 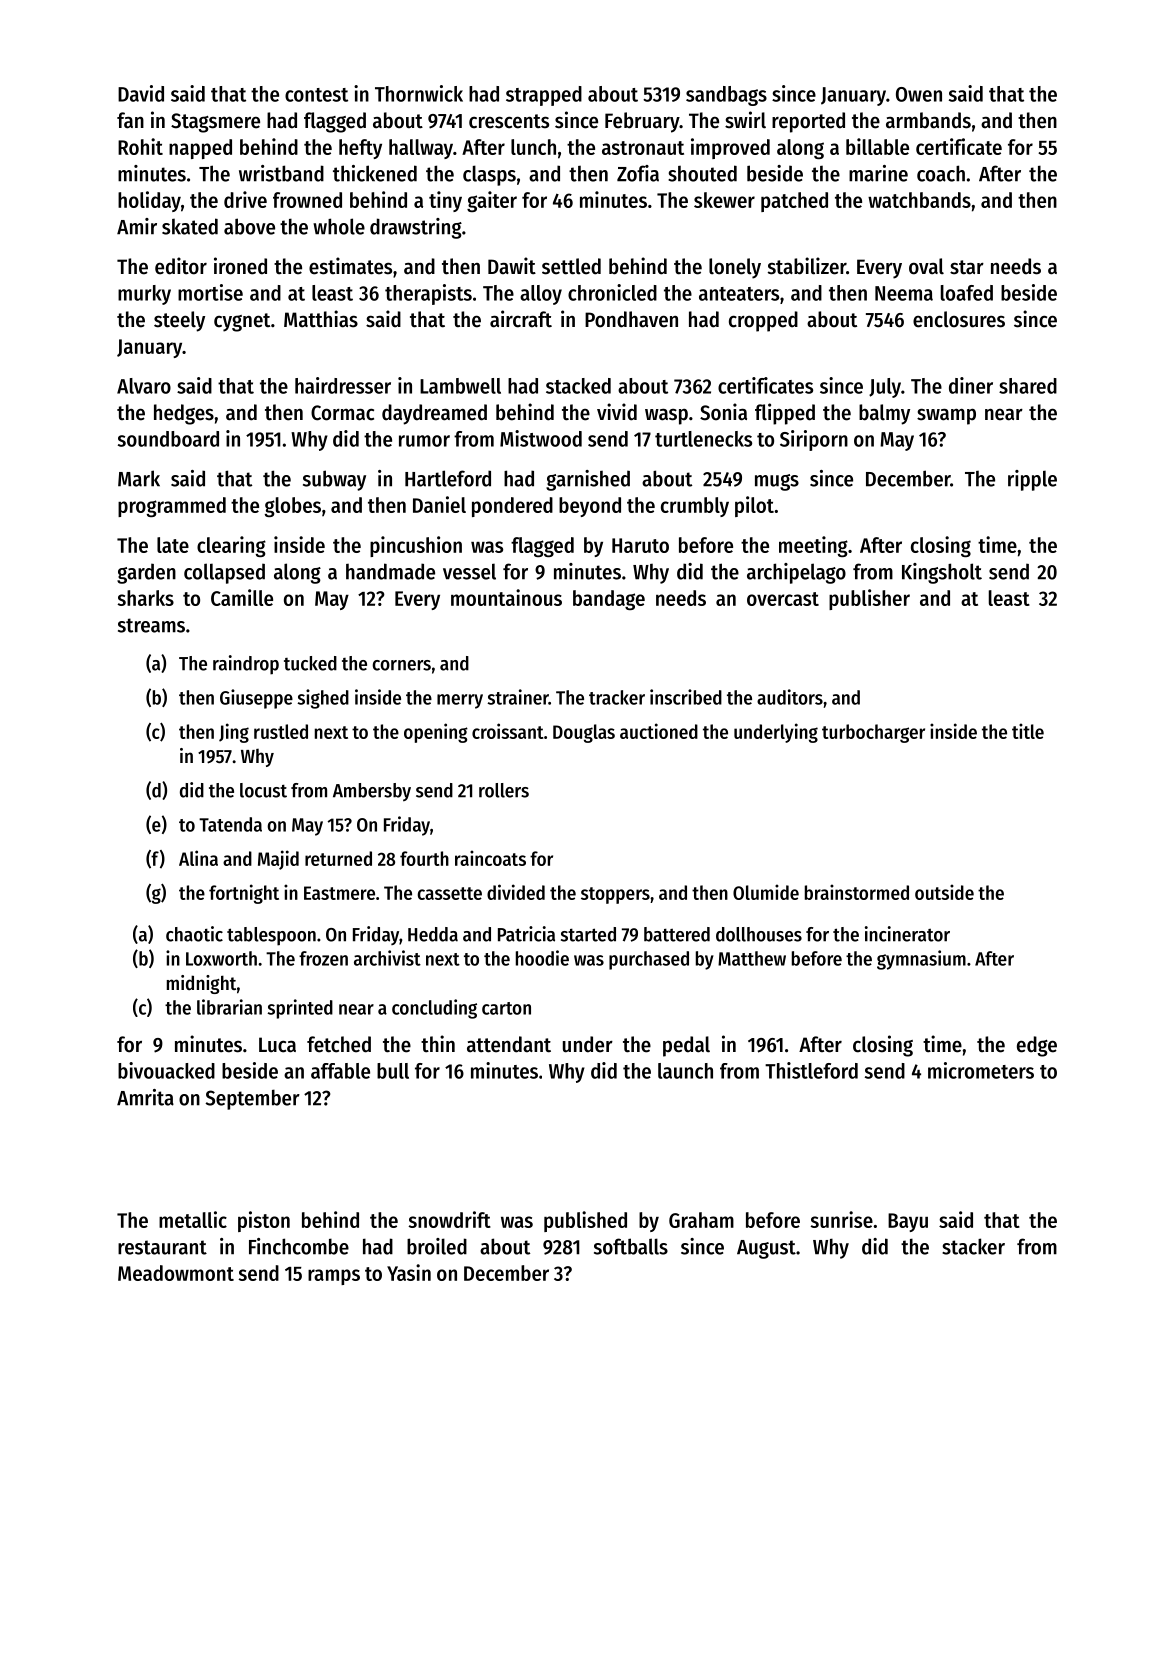 What do you see at coordinates (428, 294) in the screenshot?
I see `therapists` at bounding box center [428, 294].
